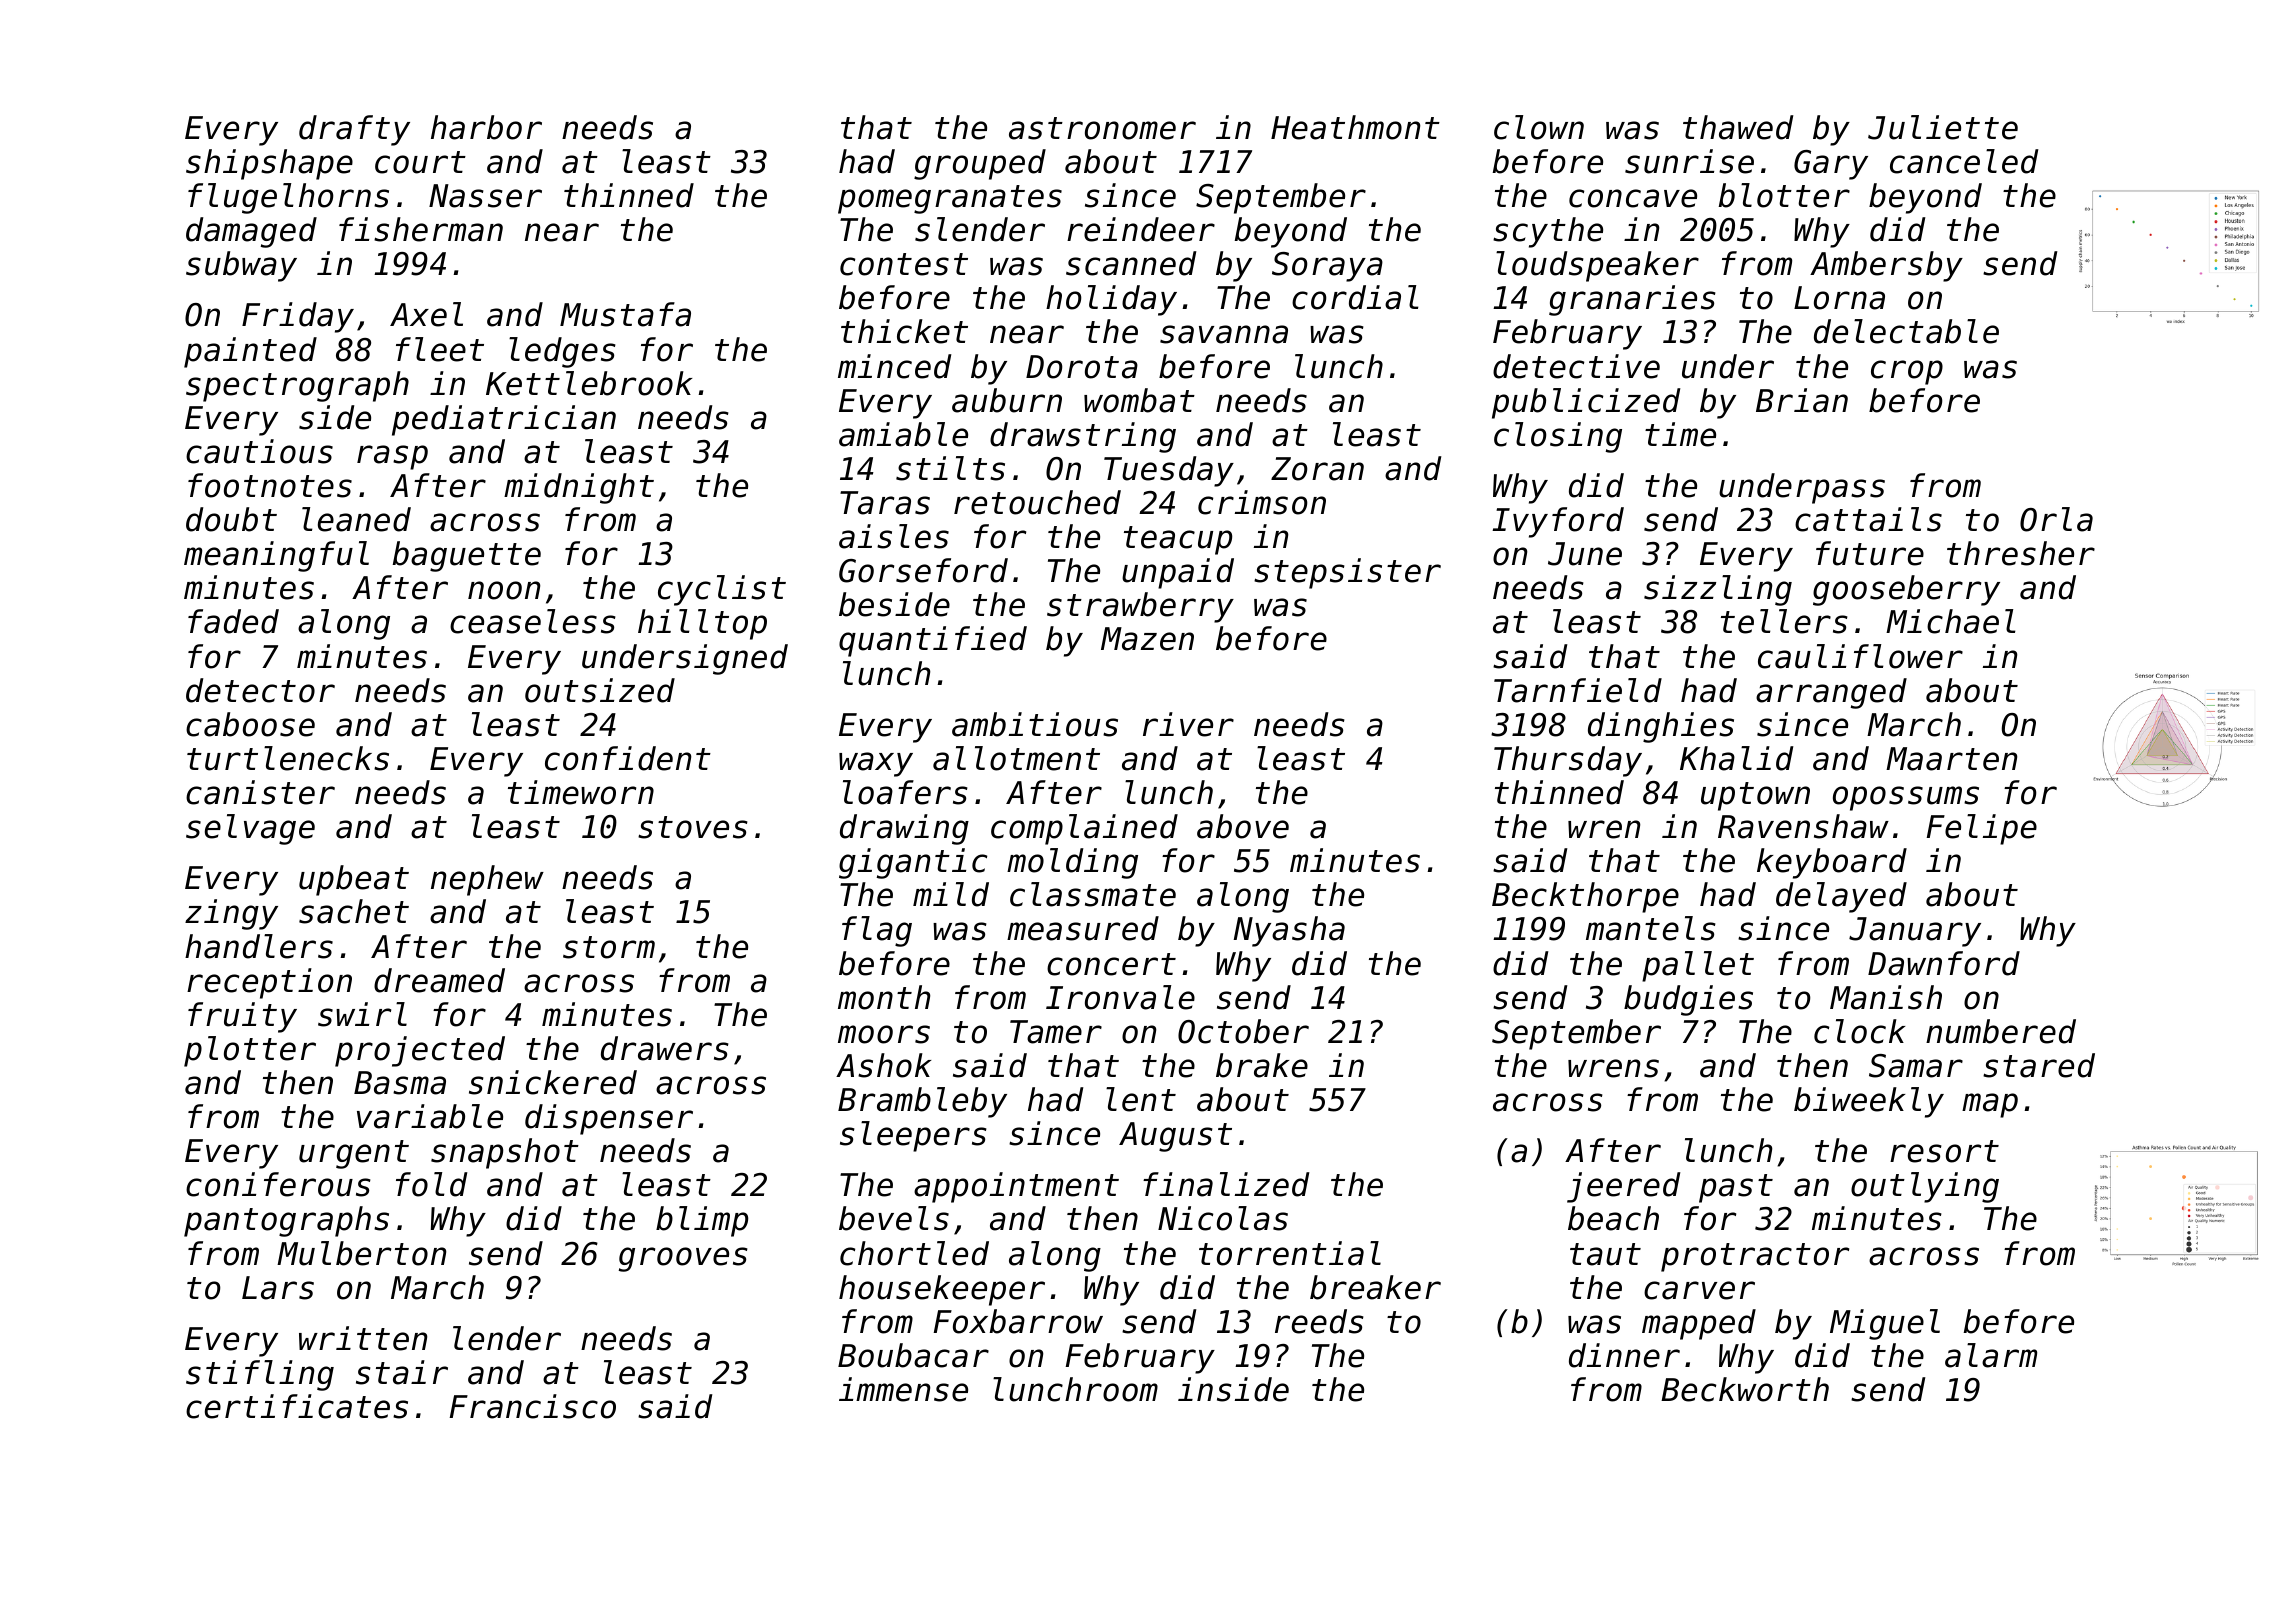  What do you see at coordinates (533, 1406) in the page?
I see `Francisco` at bounding box center [533, 1406].
